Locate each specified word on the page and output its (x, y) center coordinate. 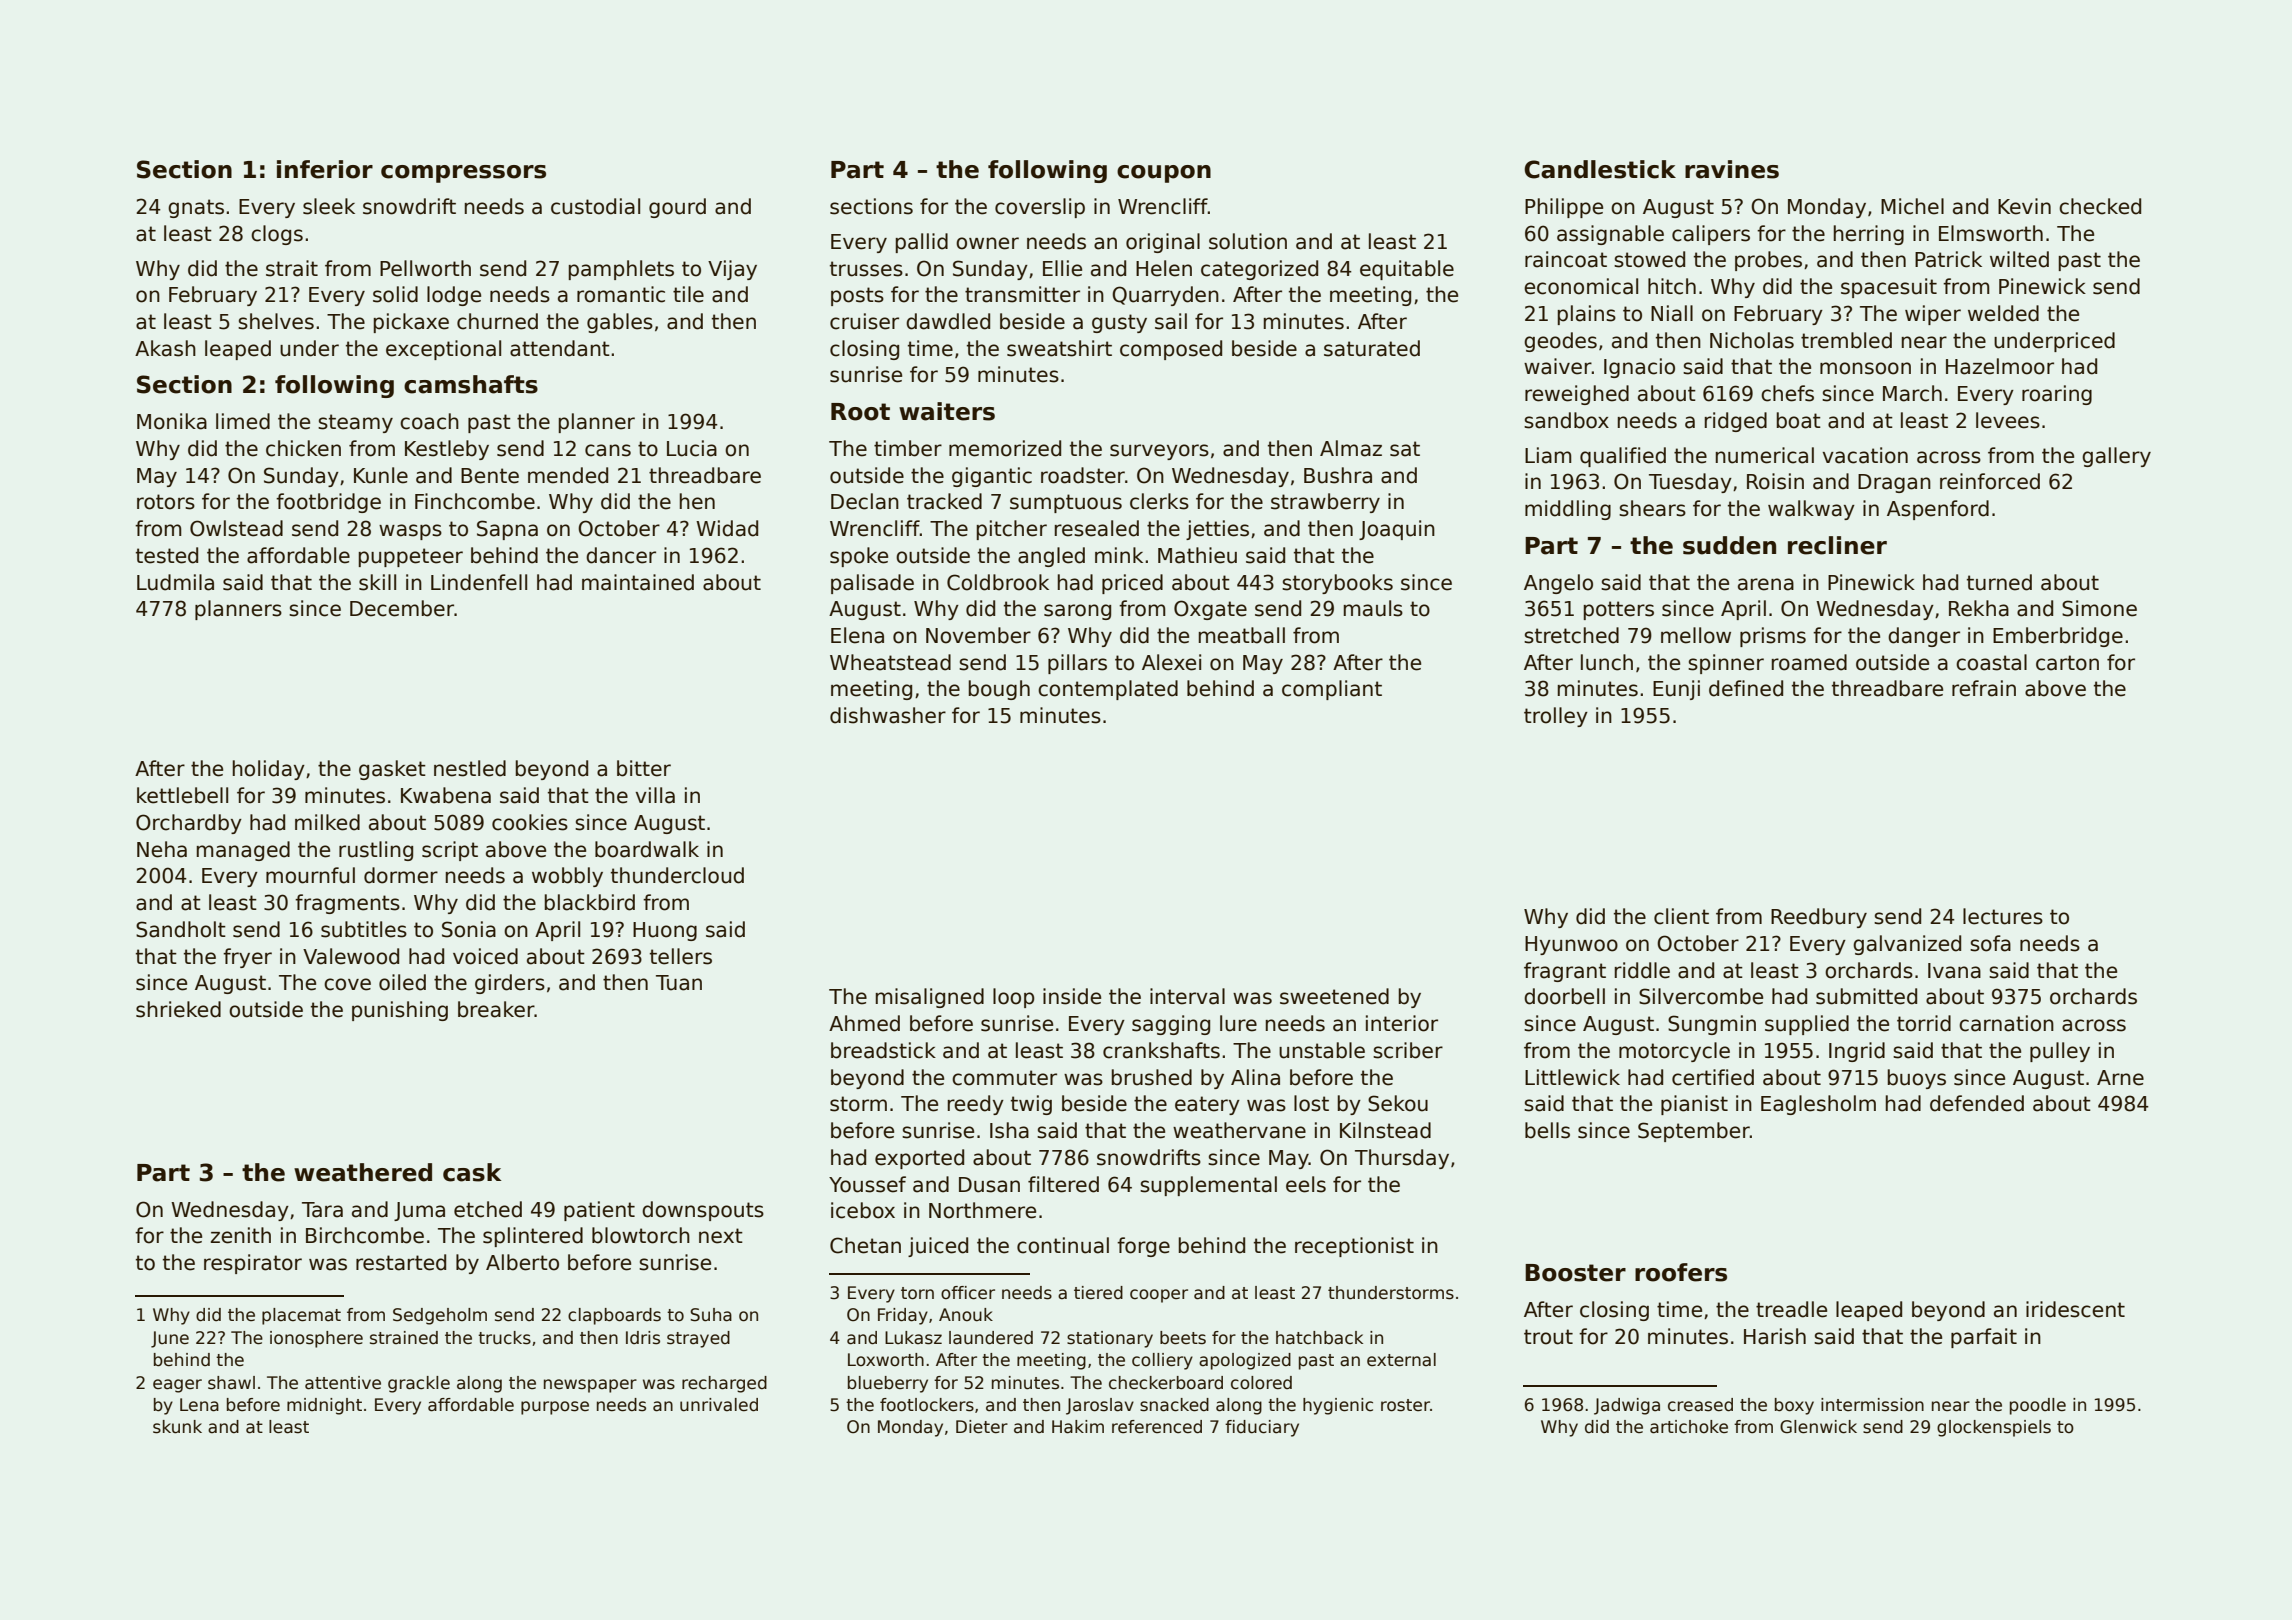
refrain (1984, 688)
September (1694, 1132)
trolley (1556, 717)
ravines (1732, 169)
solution (1248, 241)
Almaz (1351, 448)
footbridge (328, 503)
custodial (595, 206)
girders (510, 984)
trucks (504, 1338)
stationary (1110, 1339)
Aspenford (1938, 510)
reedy (976, 1105)
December (402, 608)
